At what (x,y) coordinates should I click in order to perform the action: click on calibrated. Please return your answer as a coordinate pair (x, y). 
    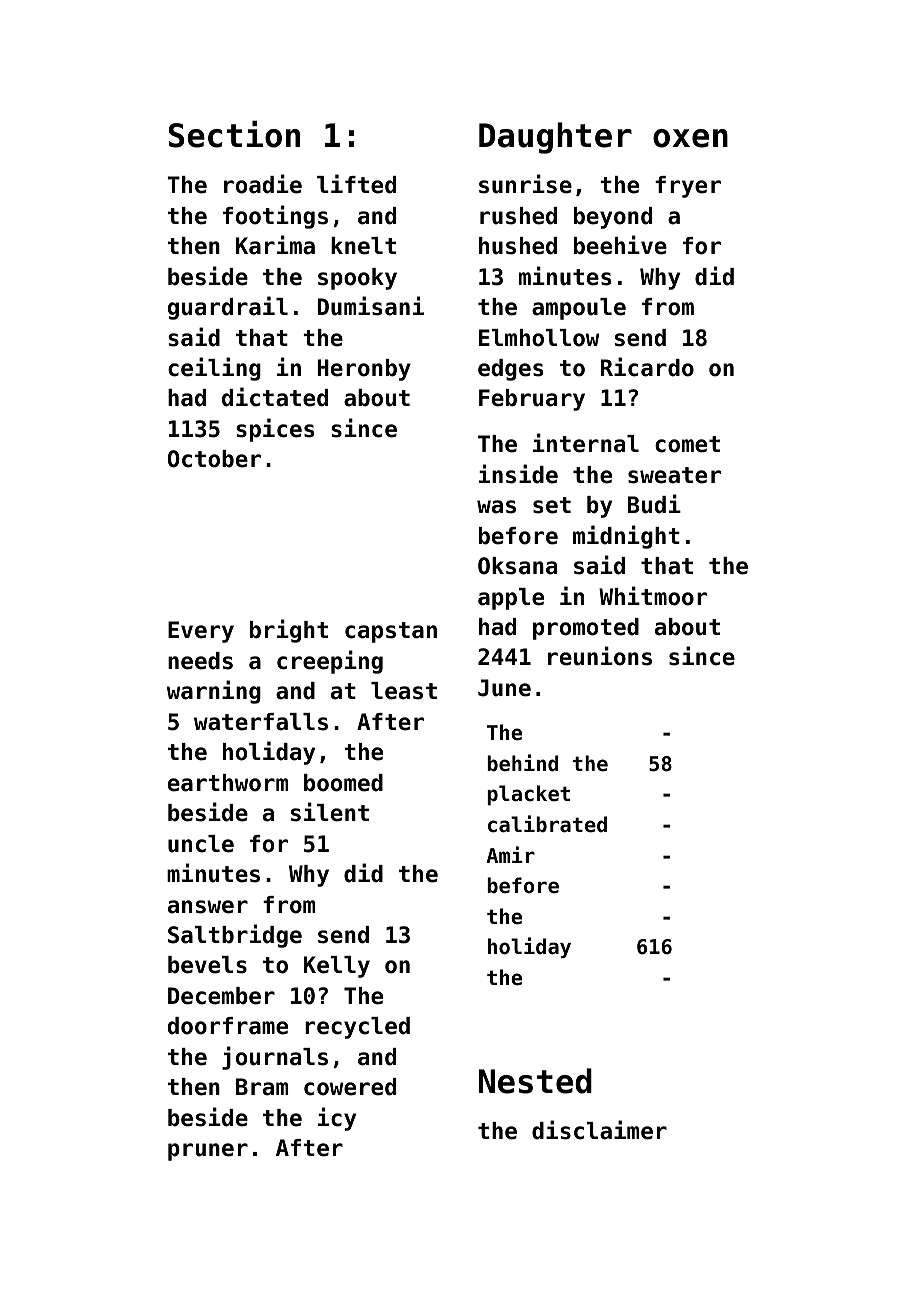
    Looking at the image, I should click on (547, 824).
